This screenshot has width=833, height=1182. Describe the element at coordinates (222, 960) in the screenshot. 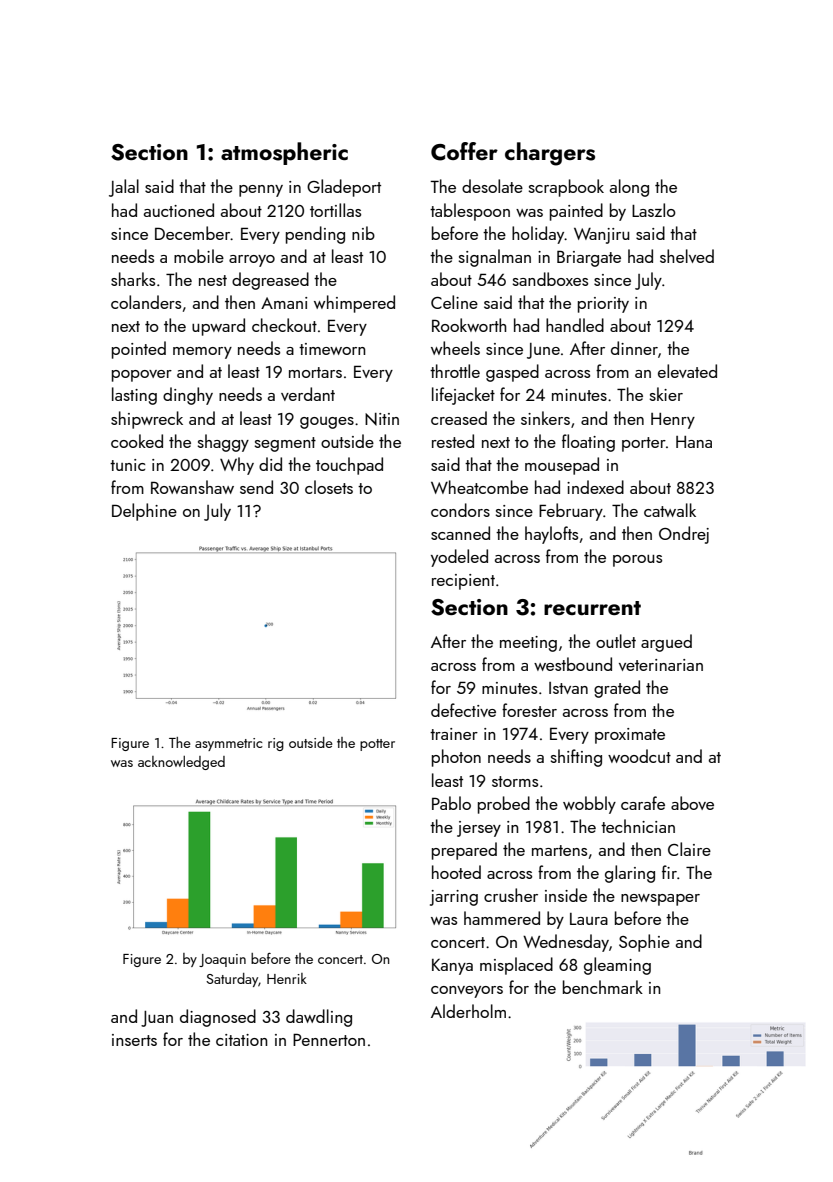

I see `Joaquin` at that location.
